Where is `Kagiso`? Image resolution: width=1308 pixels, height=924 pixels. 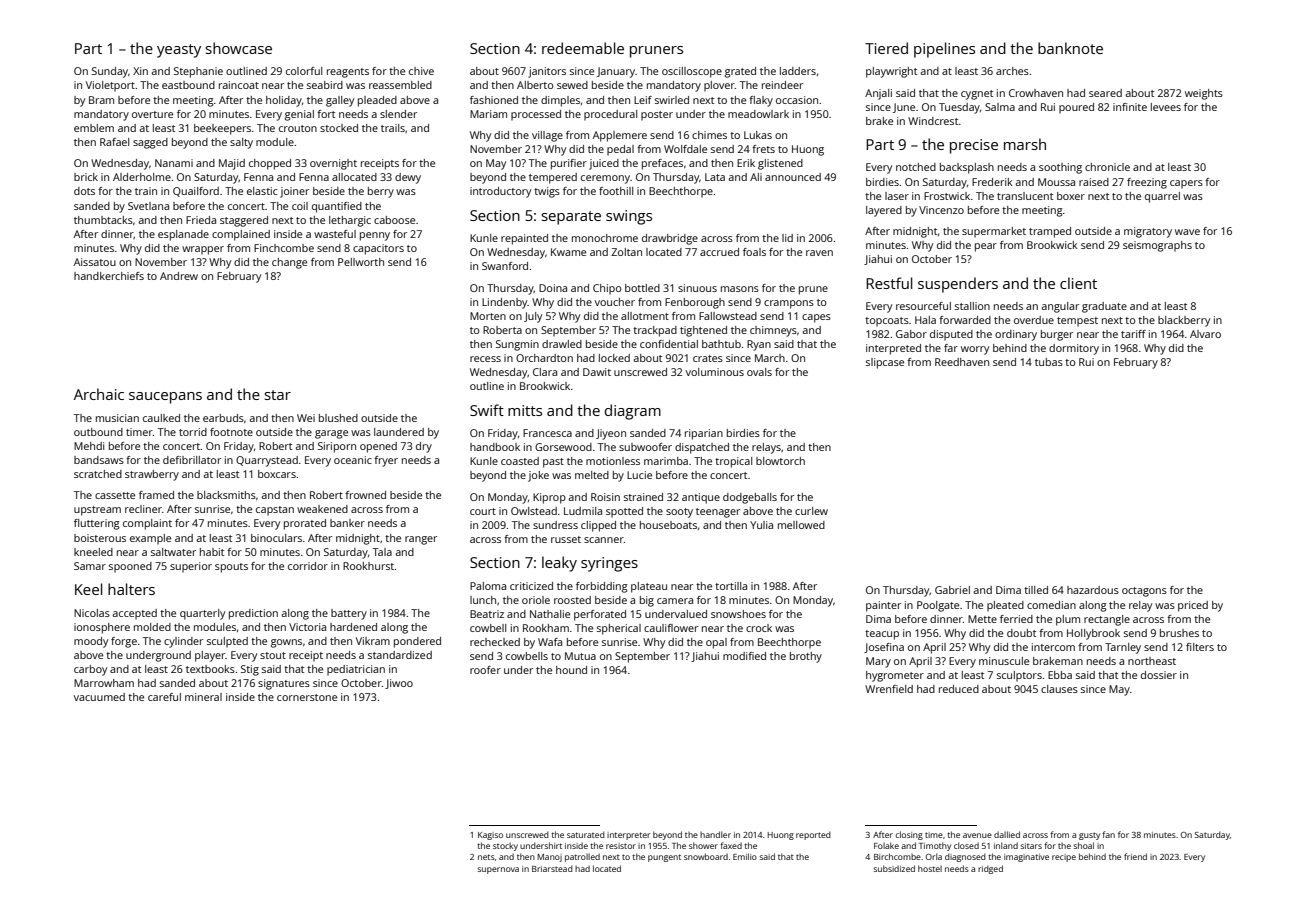
Kagiso is located at coordinates (490, 836).
